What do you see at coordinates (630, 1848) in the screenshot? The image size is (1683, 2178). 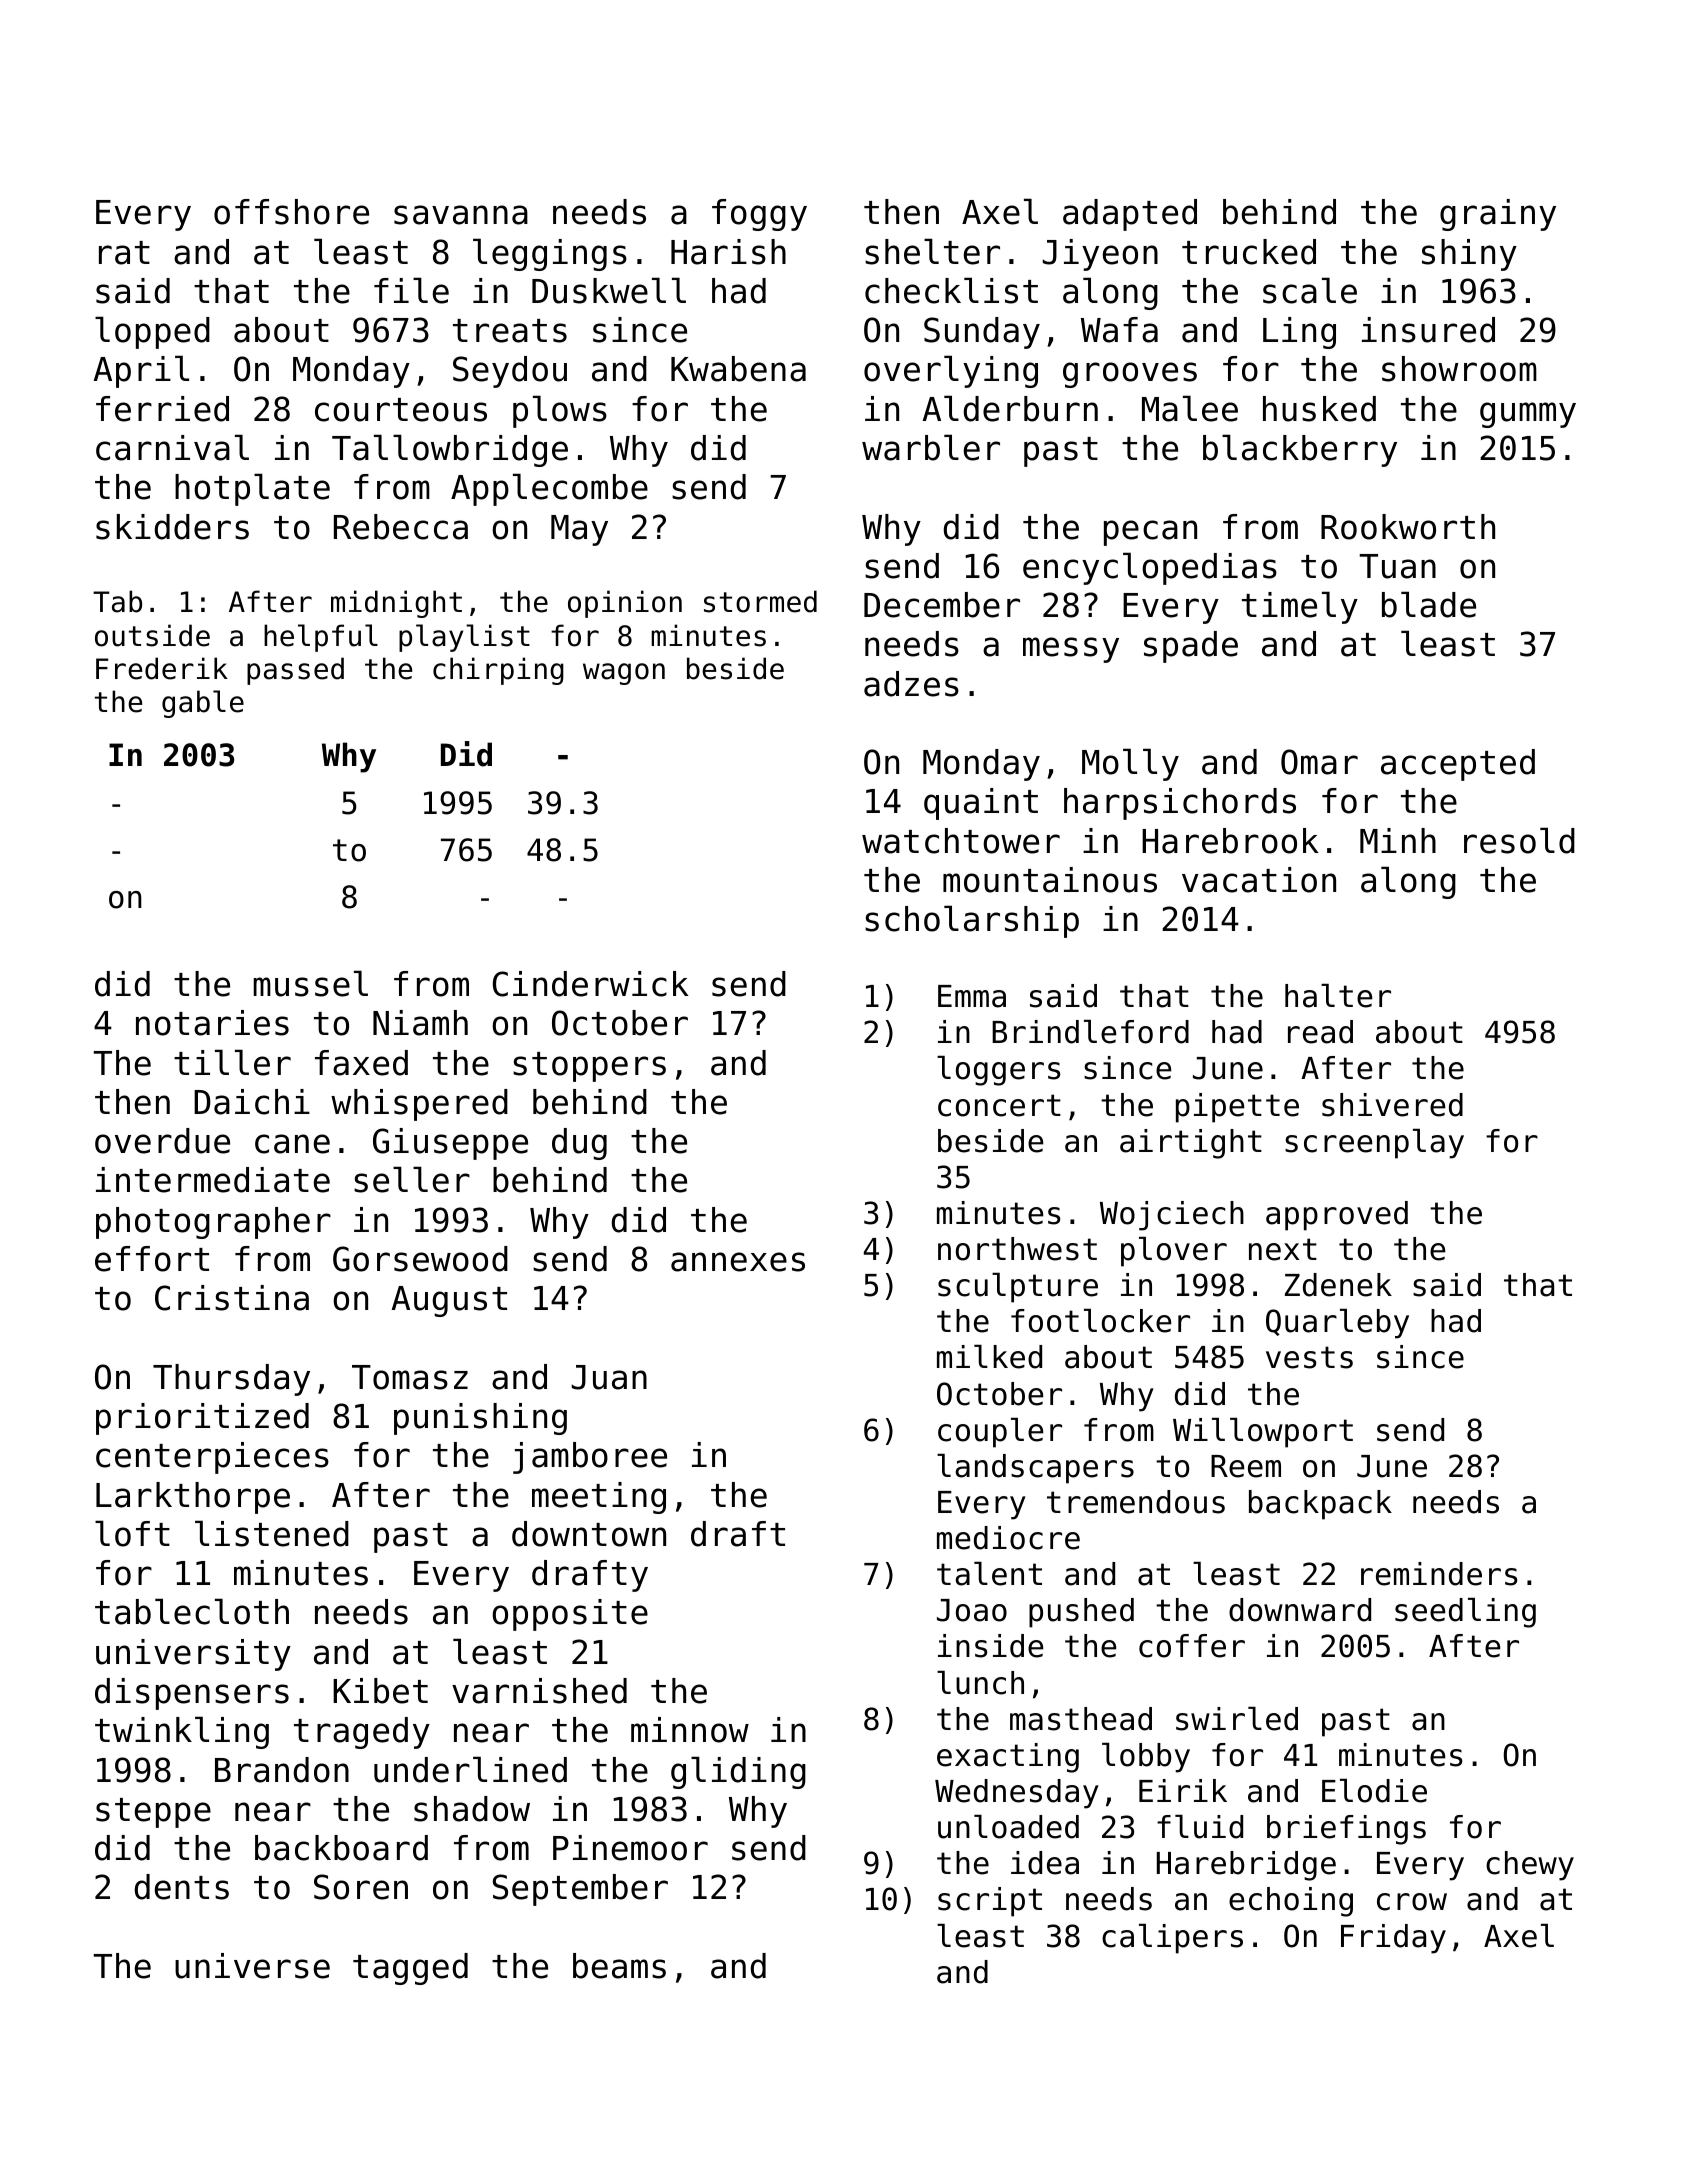 I see `Pinemoor` at bounding box center [630, 1848].
